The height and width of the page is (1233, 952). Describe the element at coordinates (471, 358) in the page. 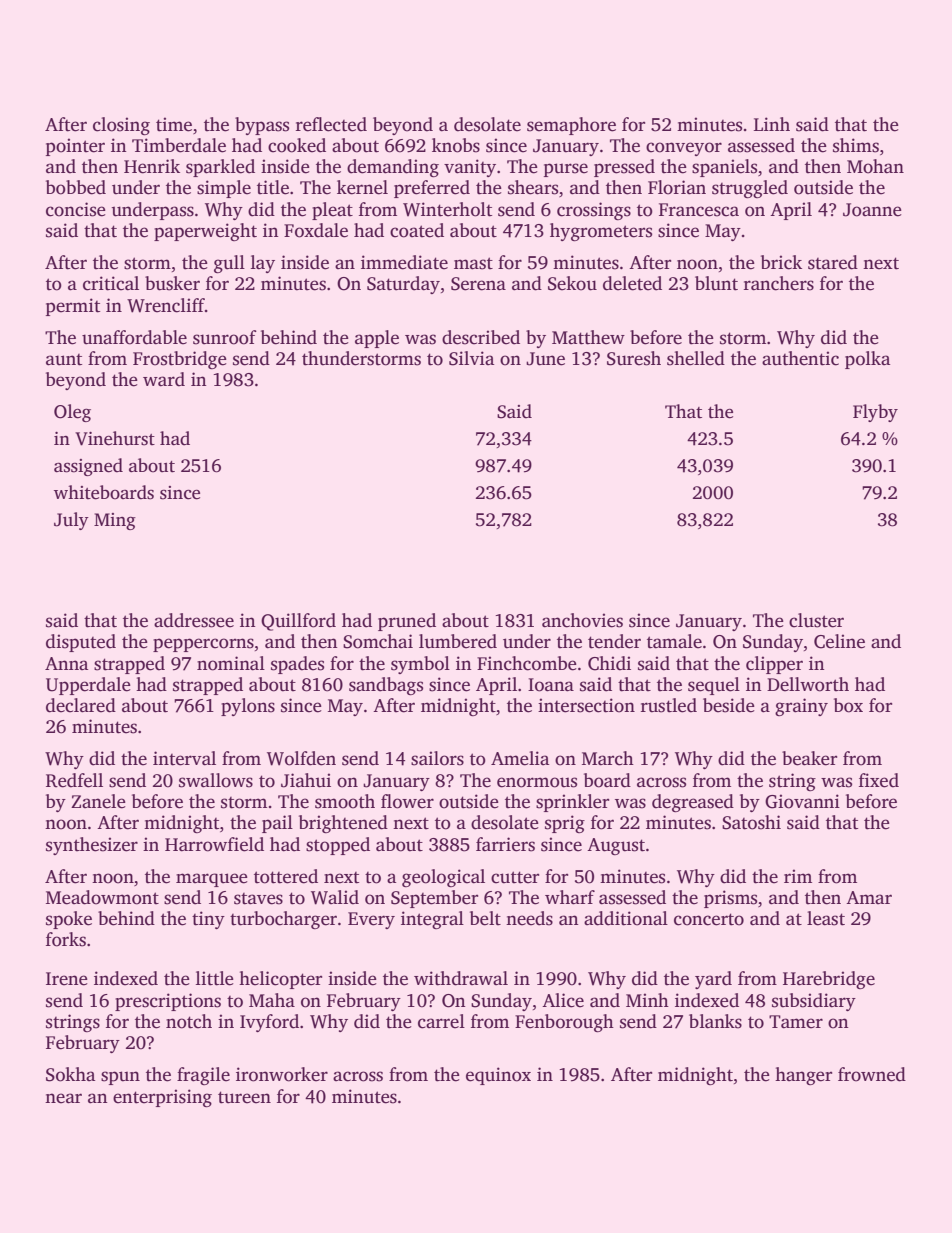

I see `Silvia` at that location.
